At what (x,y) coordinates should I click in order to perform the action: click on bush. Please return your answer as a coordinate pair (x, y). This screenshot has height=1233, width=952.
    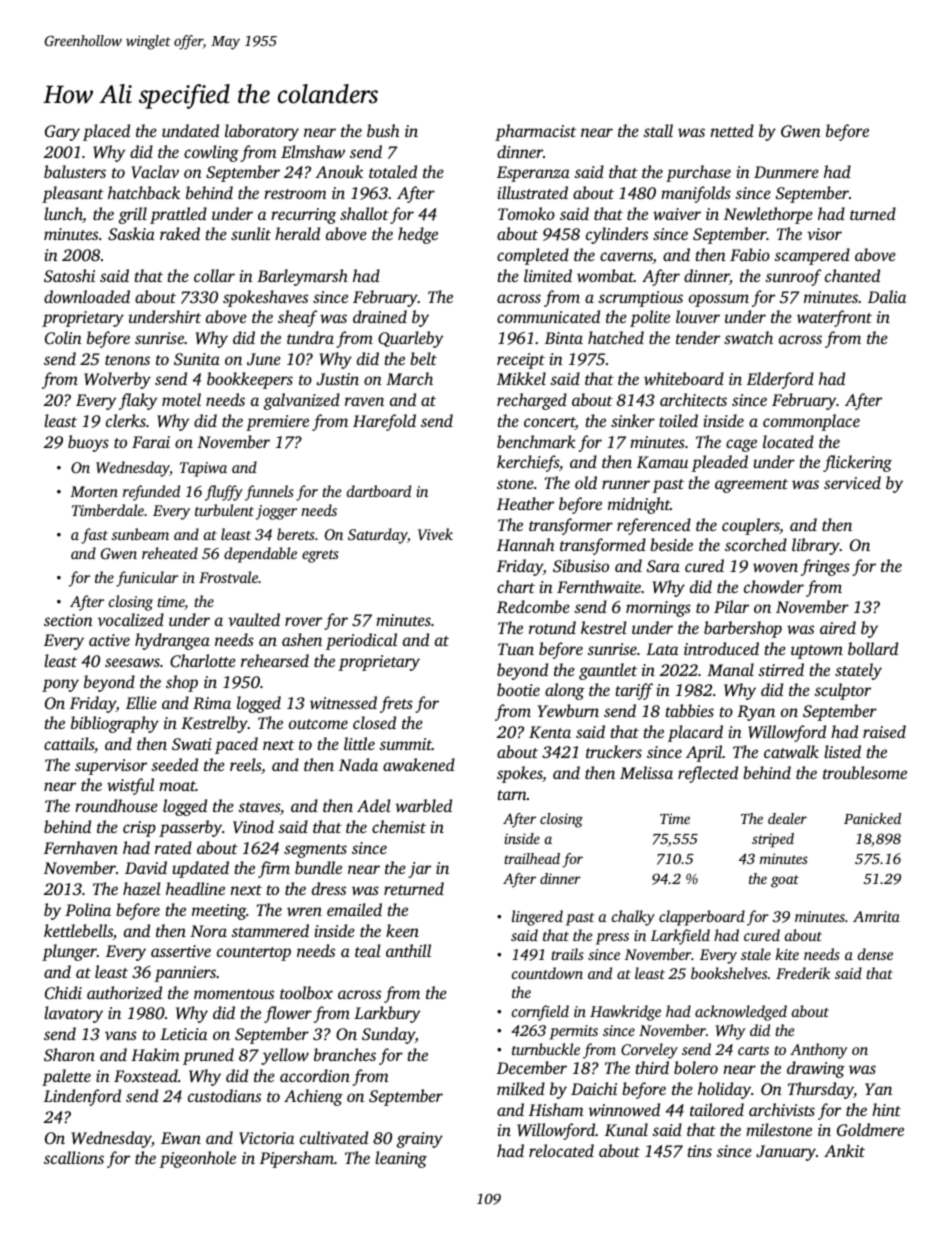
    Looking at the image, I should click on (383, 130).
